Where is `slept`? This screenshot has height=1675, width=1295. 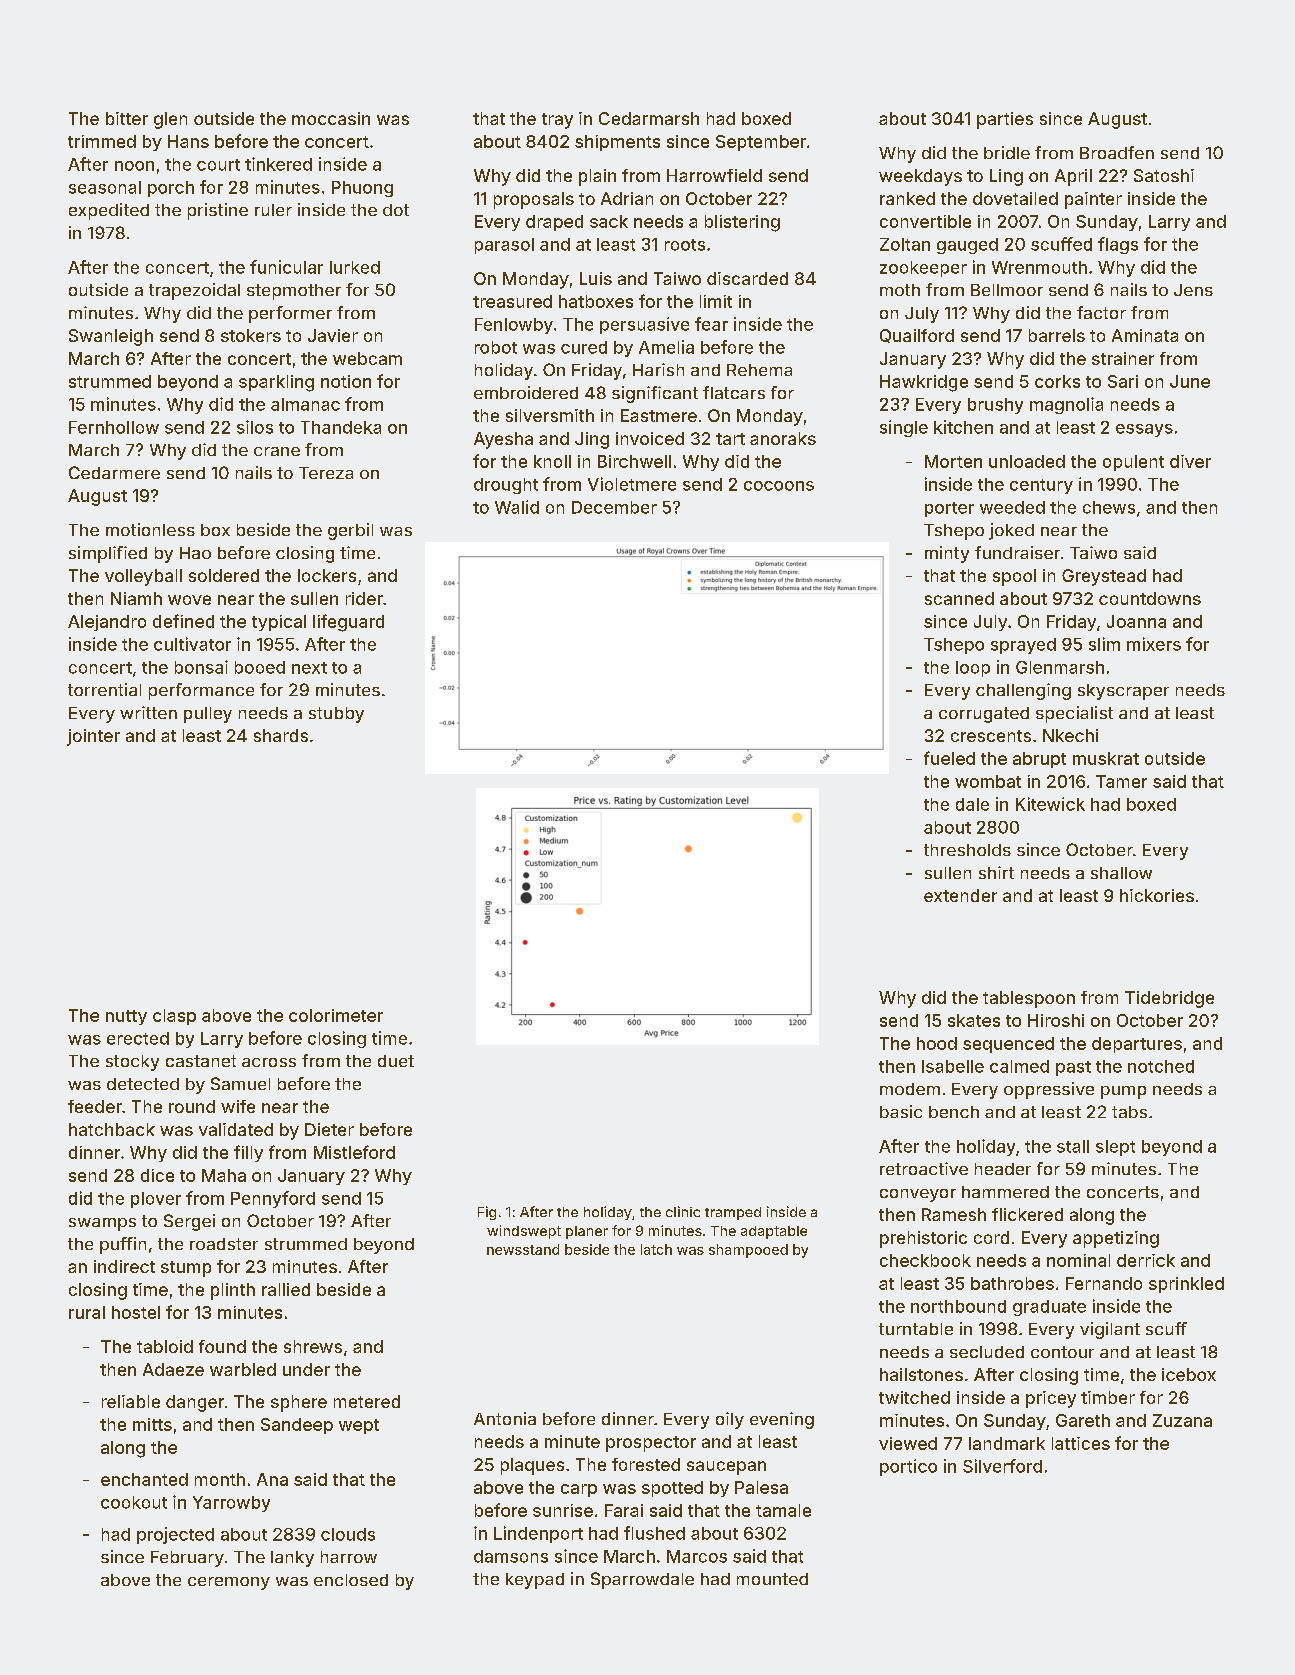
slept is located at coordinates (1115, 1148).
